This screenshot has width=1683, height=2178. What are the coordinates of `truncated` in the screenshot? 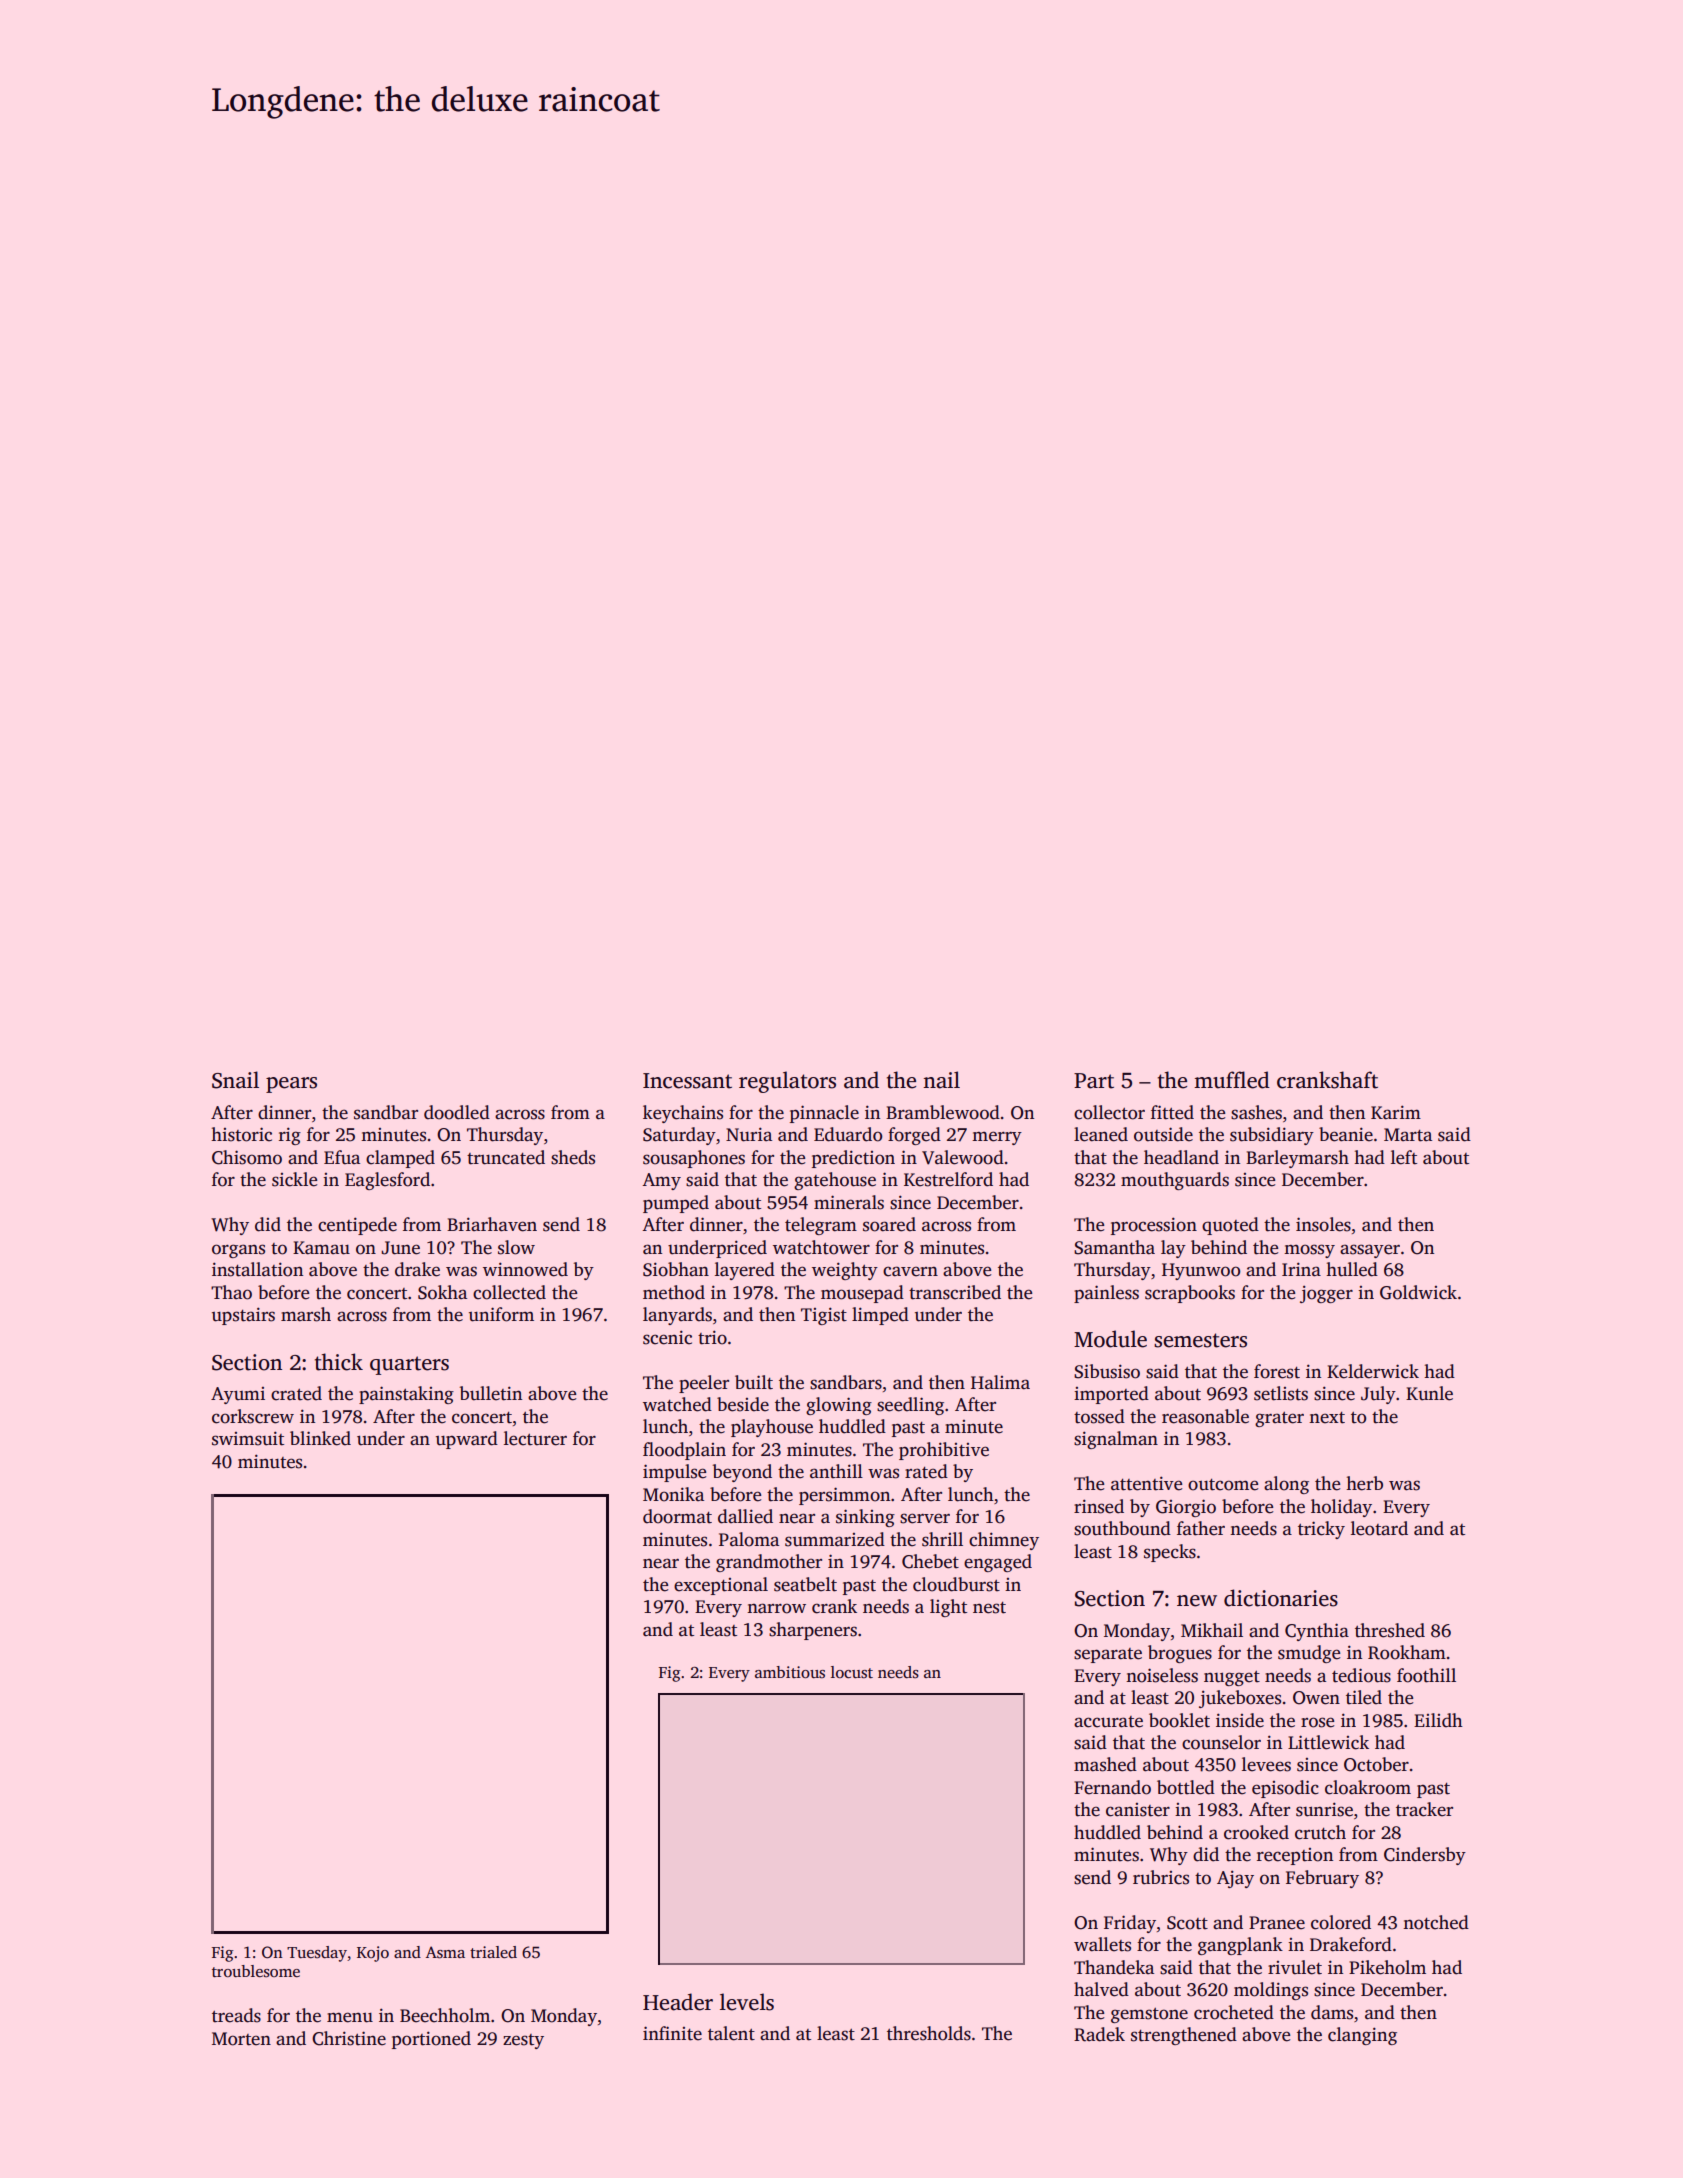 It's located at (506, 1157).
